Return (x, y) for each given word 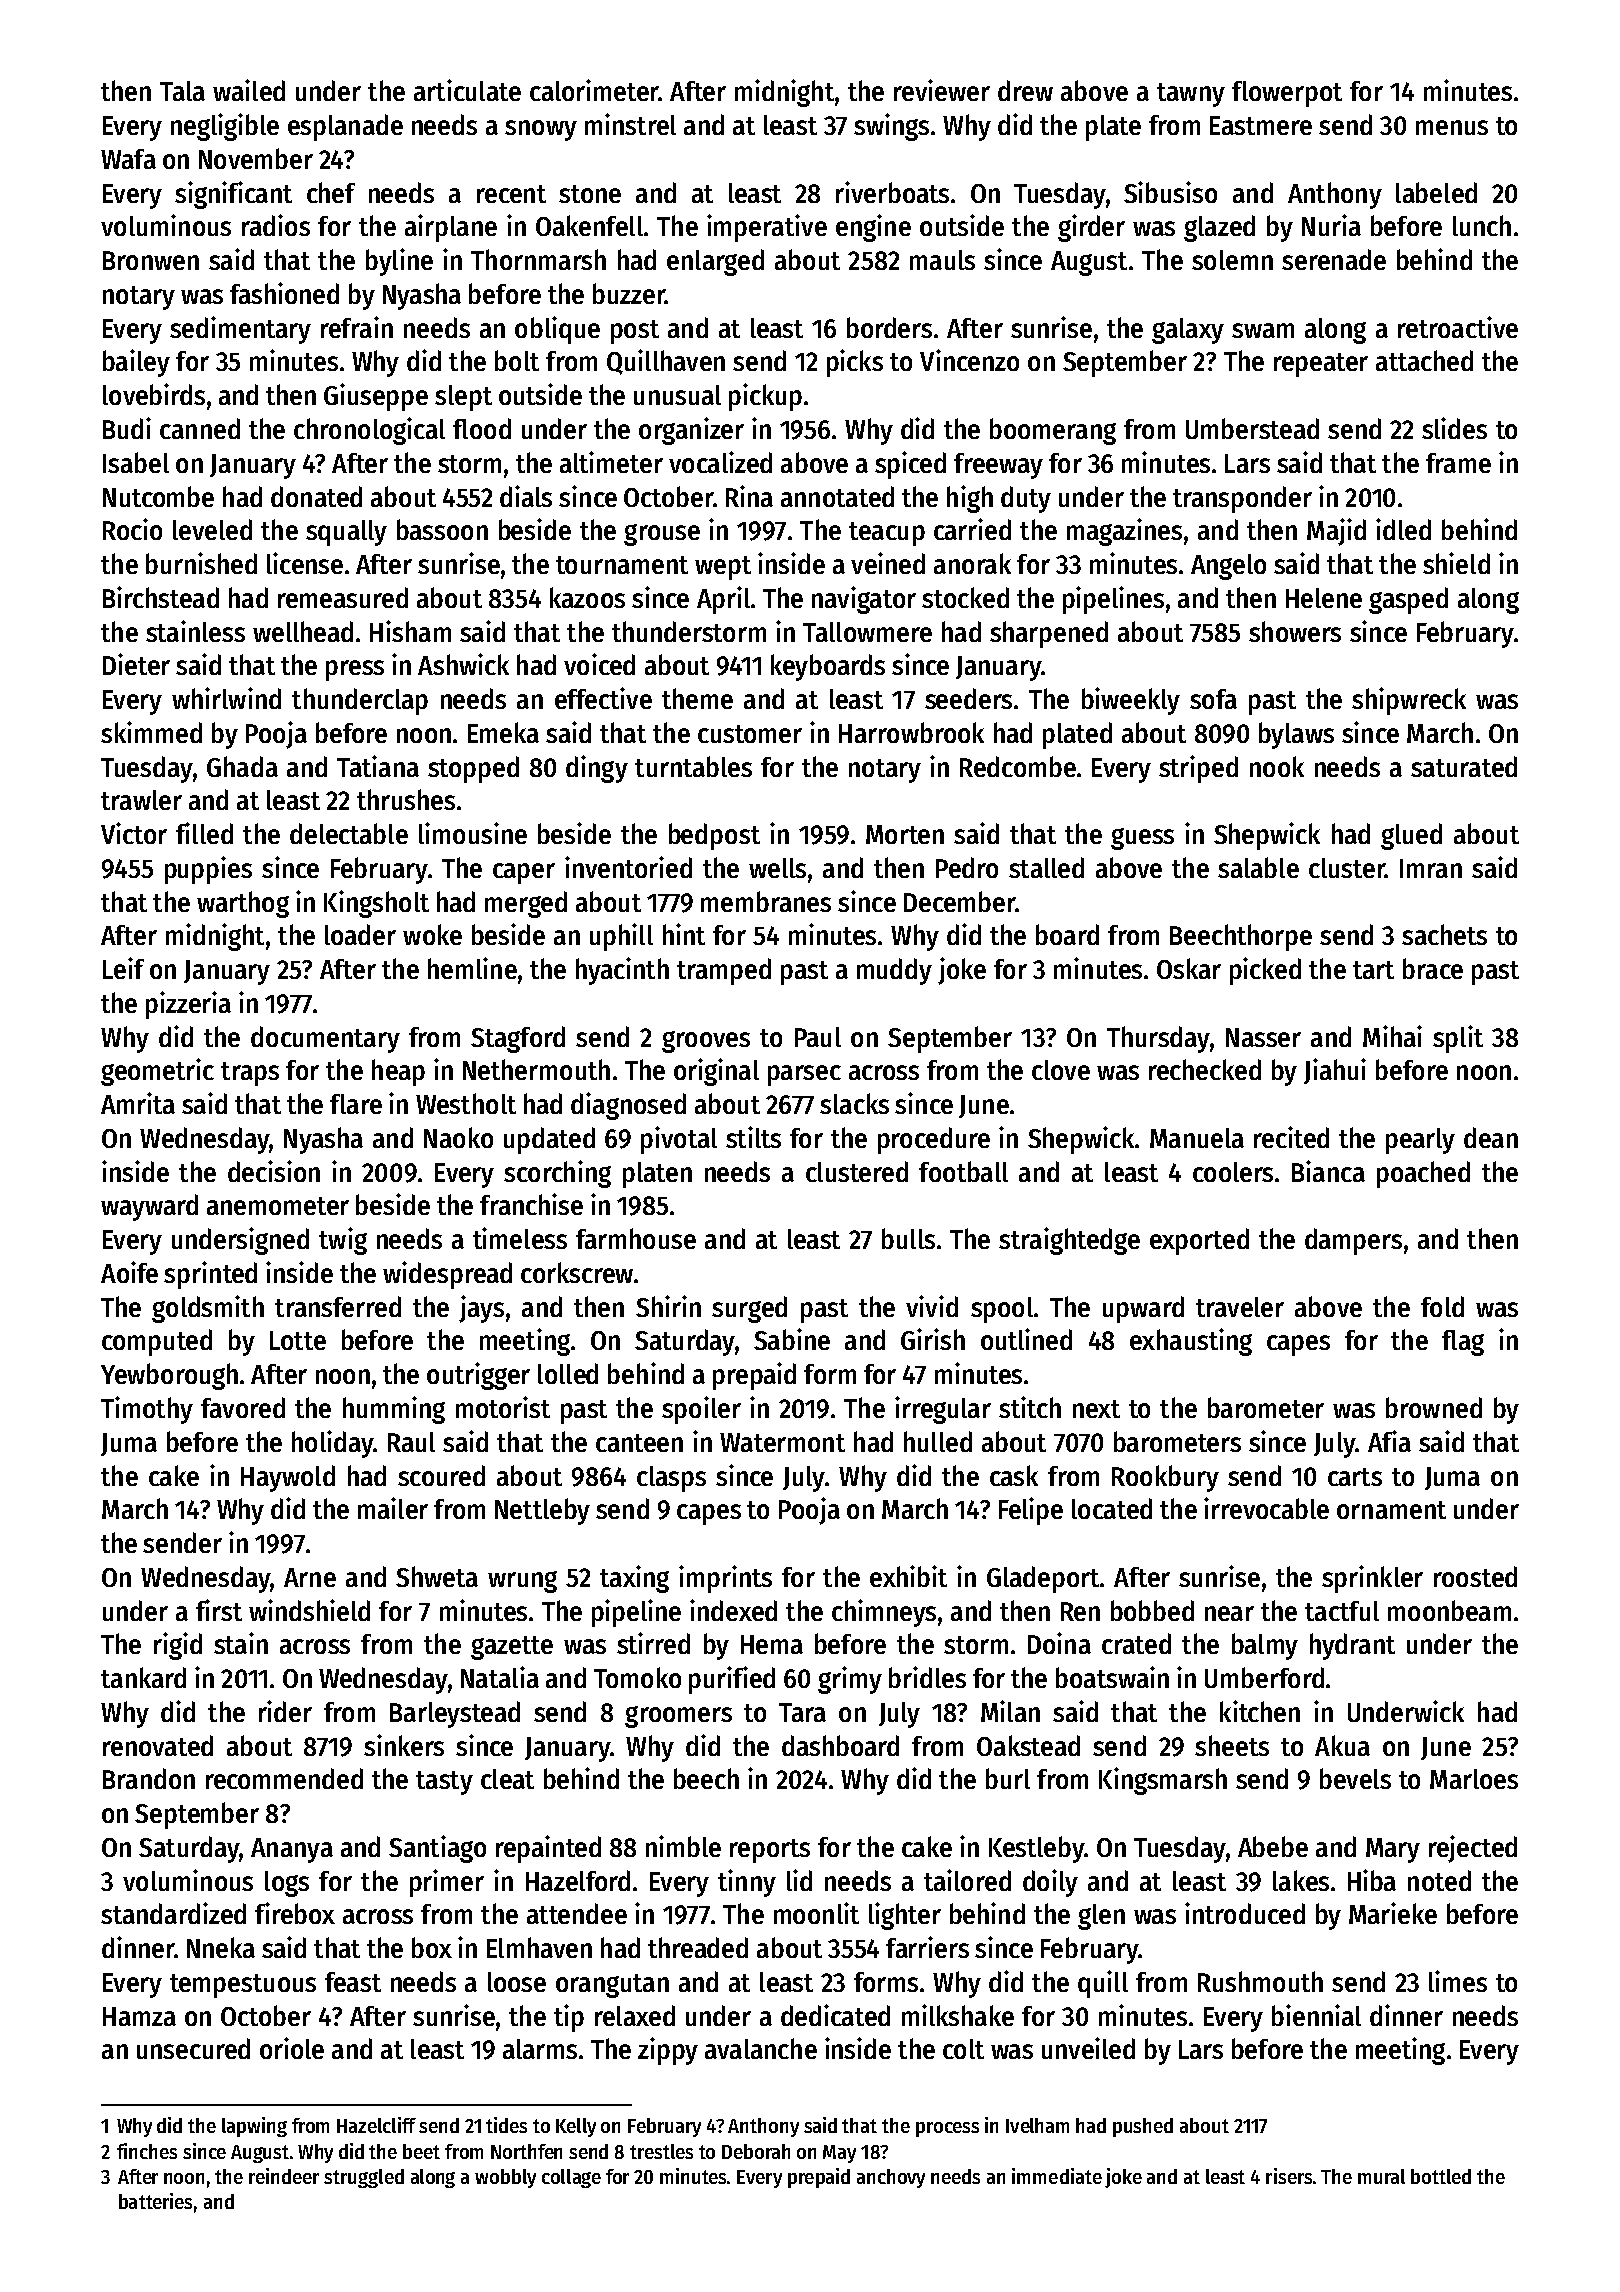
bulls (908, 1238)
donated (316, 496)
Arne (310, 1577)
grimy (850, 1680)
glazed (1219, 228)
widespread (447, 1275)
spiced (910, 465)
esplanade (345, 127)
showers (1295, 631)
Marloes (1474, 1779)
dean (1491, 1137)
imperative (767, 228)
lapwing (254, 2127)
